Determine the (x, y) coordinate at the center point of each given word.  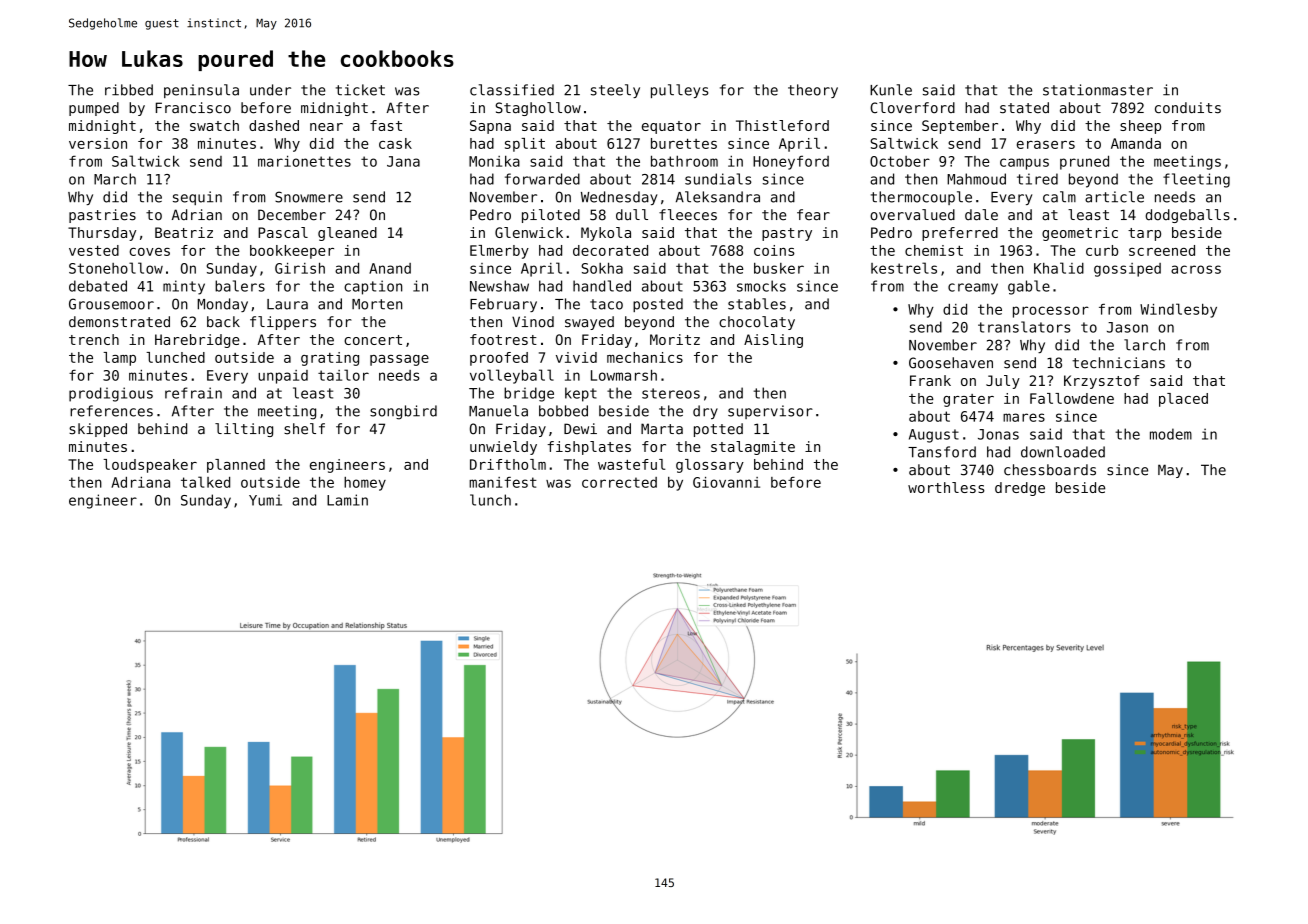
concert (373, 340)
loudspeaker (150, 466)
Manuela (498, 411)
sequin (197, 198)
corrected (619, 482)
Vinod (533, 322)
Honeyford (791, 162)
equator (671, 127)
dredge (1020, 489)
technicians (1118, 363)
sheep (1140, 127)
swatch (214, 125)
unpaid (283, 377)
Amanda (1136, 143)
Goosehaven (951, 363)
